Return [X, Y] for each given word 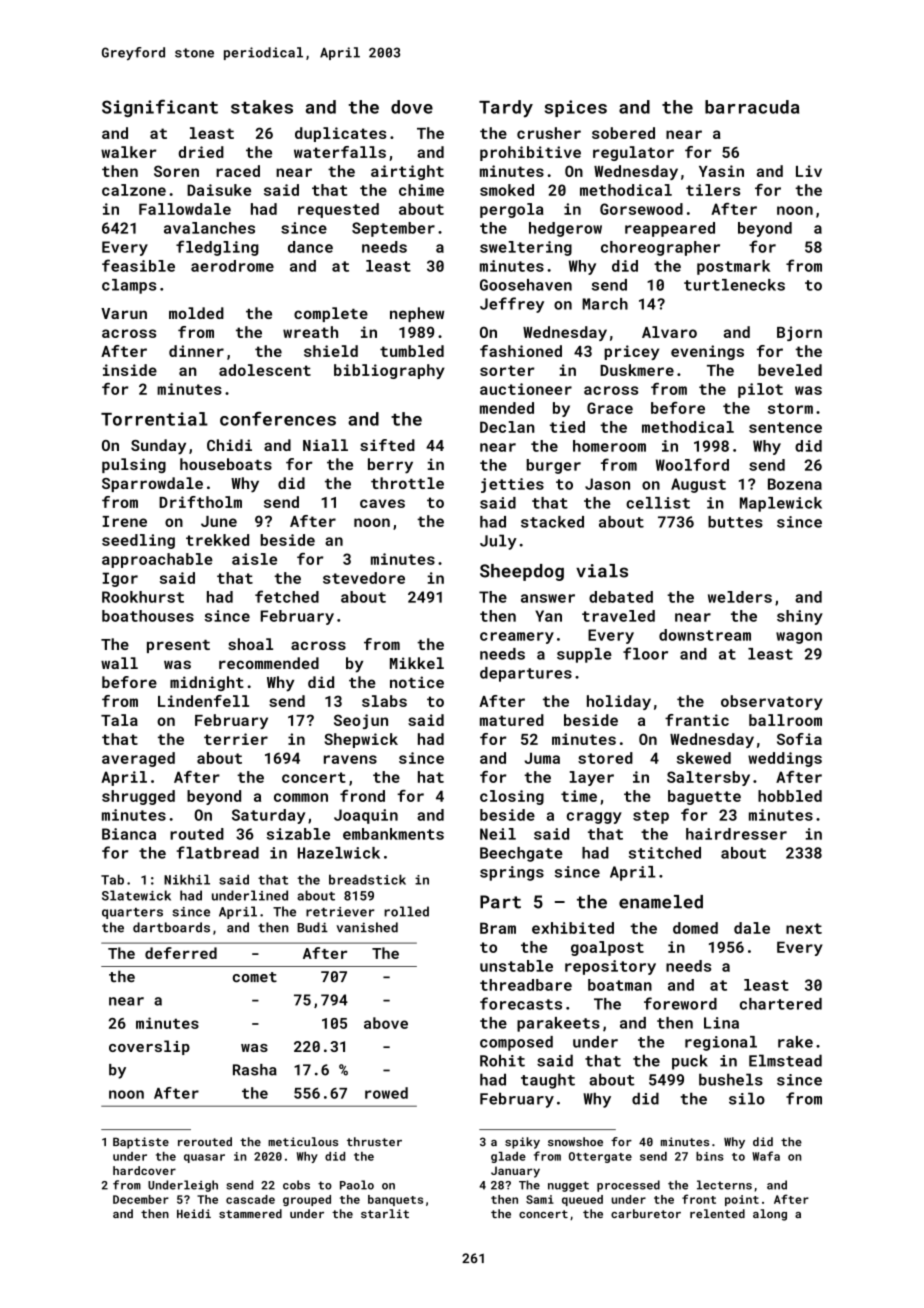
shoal [250, 644]
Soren [176, 171]
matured [512, 720]
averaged [138, 759]
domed [695, 928]
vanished [367, 927]
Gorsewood [641, 209]
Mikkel [417, 663]
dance [310, 247]
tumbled [412, 351]
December [141, 1199]
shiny [800, 617]
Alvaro [669, 332]
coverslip [149, 1047]
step [651, 817]
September [393, 229]
